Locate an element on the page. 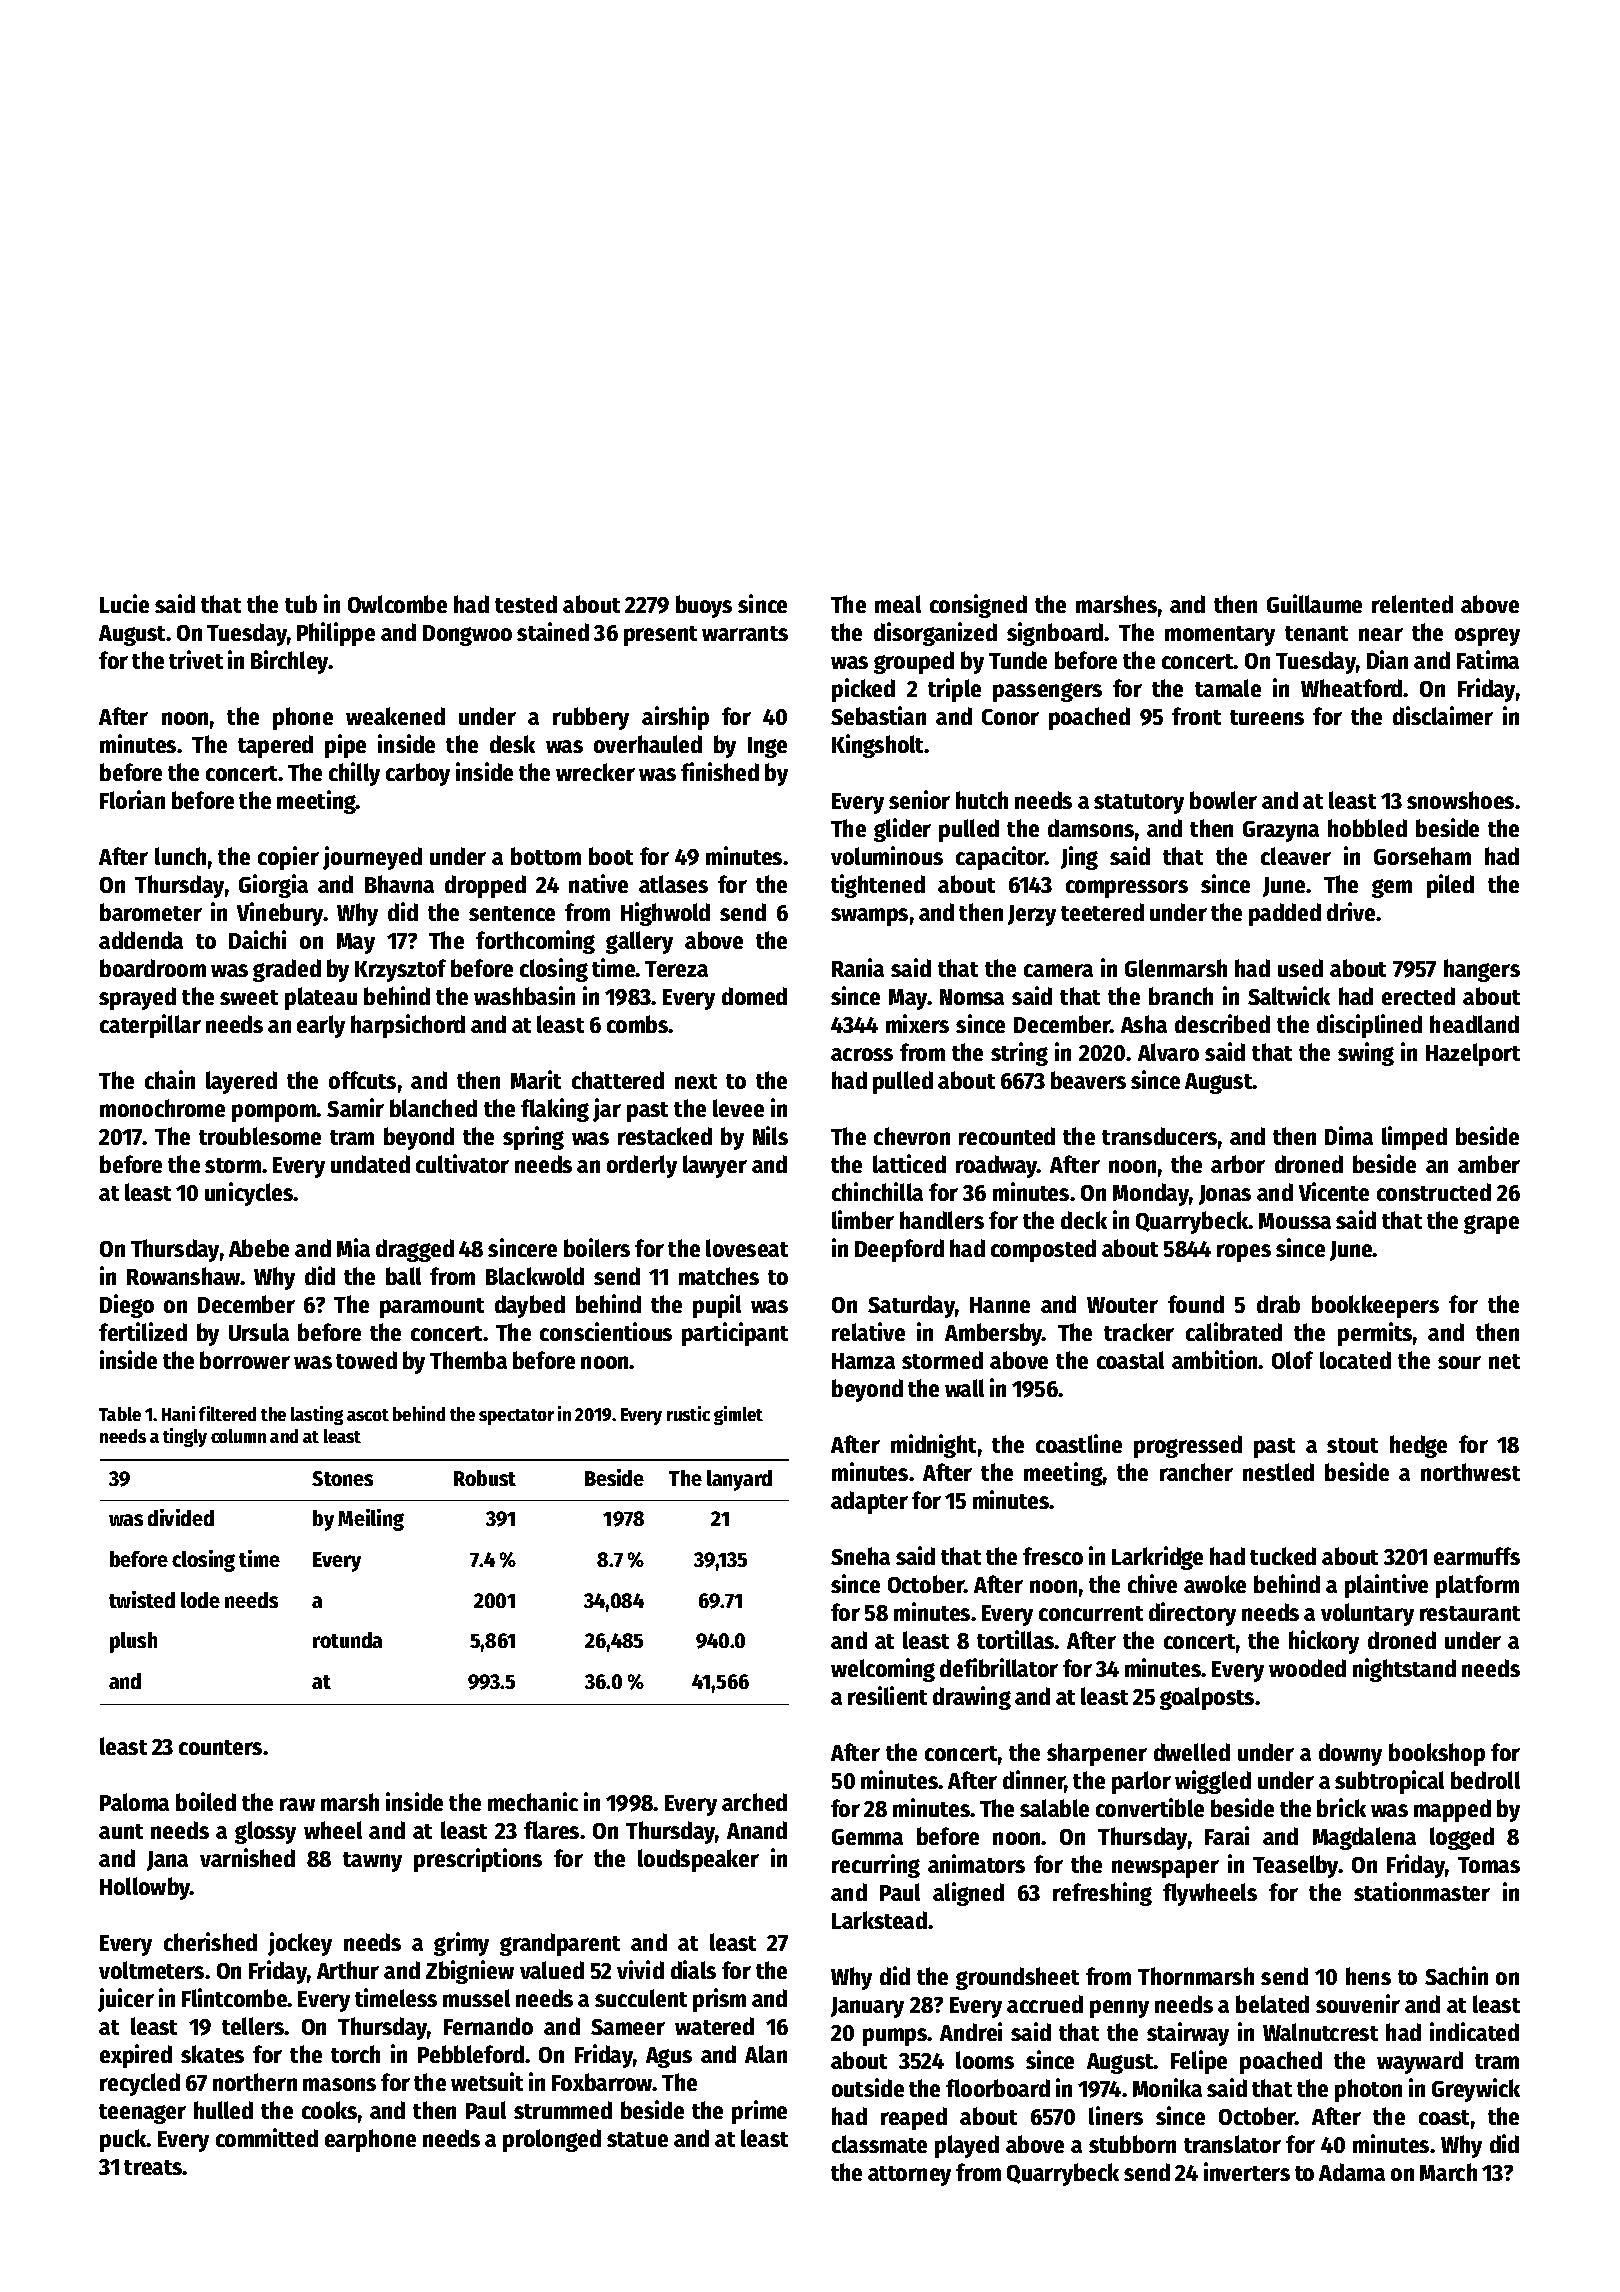 The height and width of the document is (2292, 1620). Lucie is located at coordinates (124, 603).
